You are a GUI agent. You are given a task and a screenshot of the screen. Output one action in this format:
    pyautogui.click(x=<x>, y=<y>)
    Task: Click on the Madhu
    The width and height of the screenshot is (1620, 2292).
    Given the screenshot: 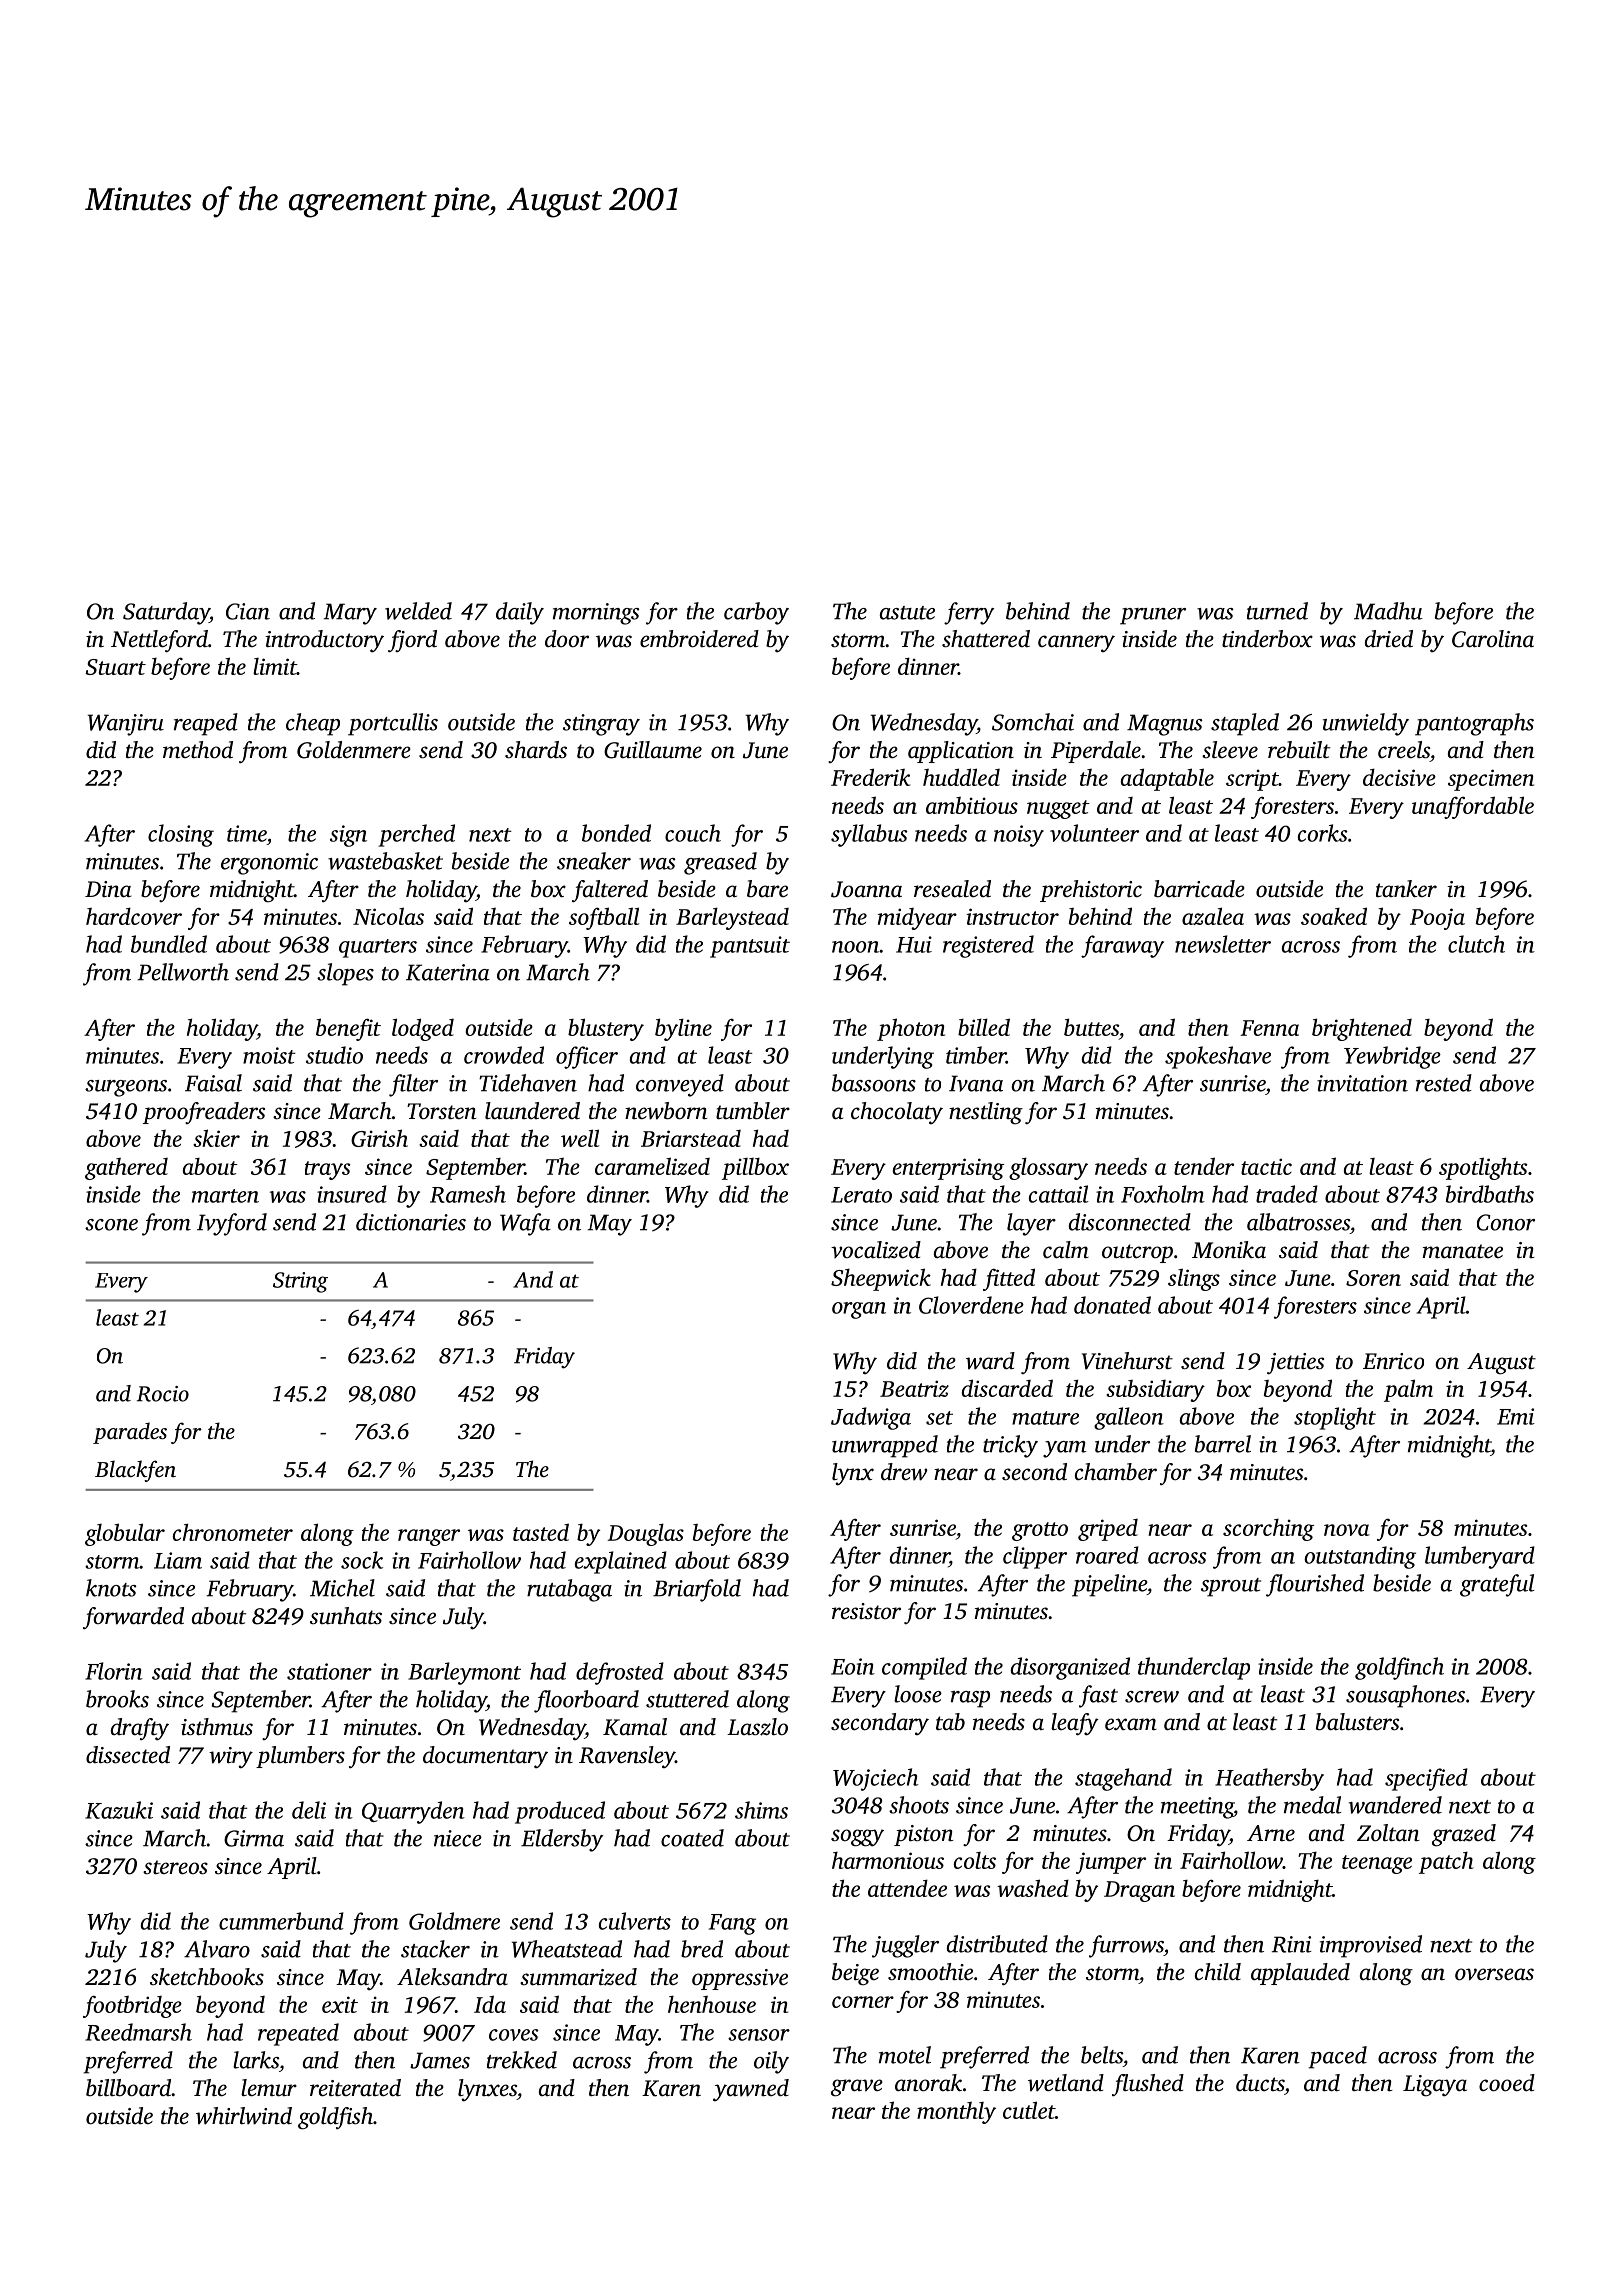 What is the action you would take?
    pyautogui.click(x=1388, y=611)
